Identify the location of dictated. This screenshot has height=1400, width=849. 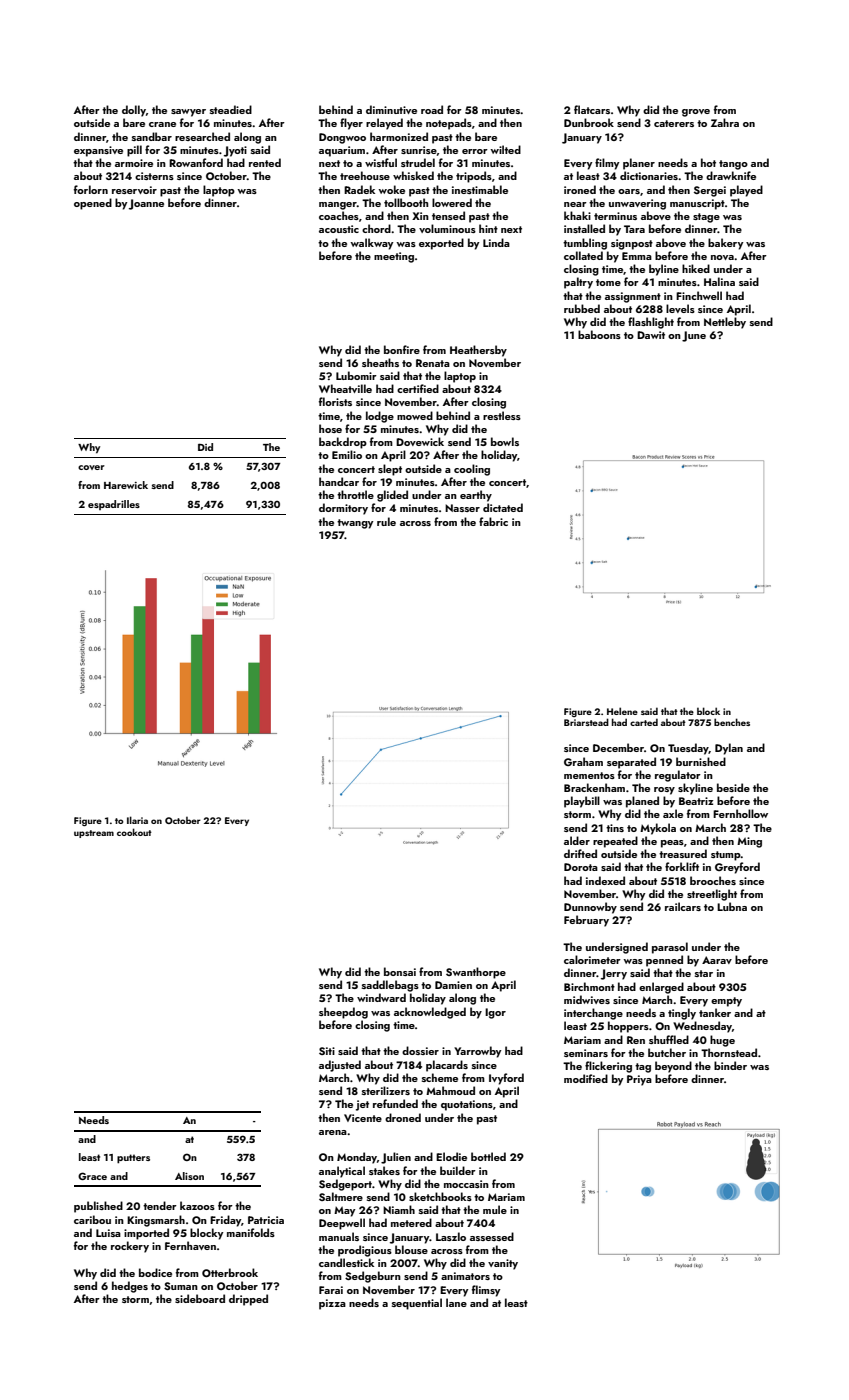
(503, 507).
